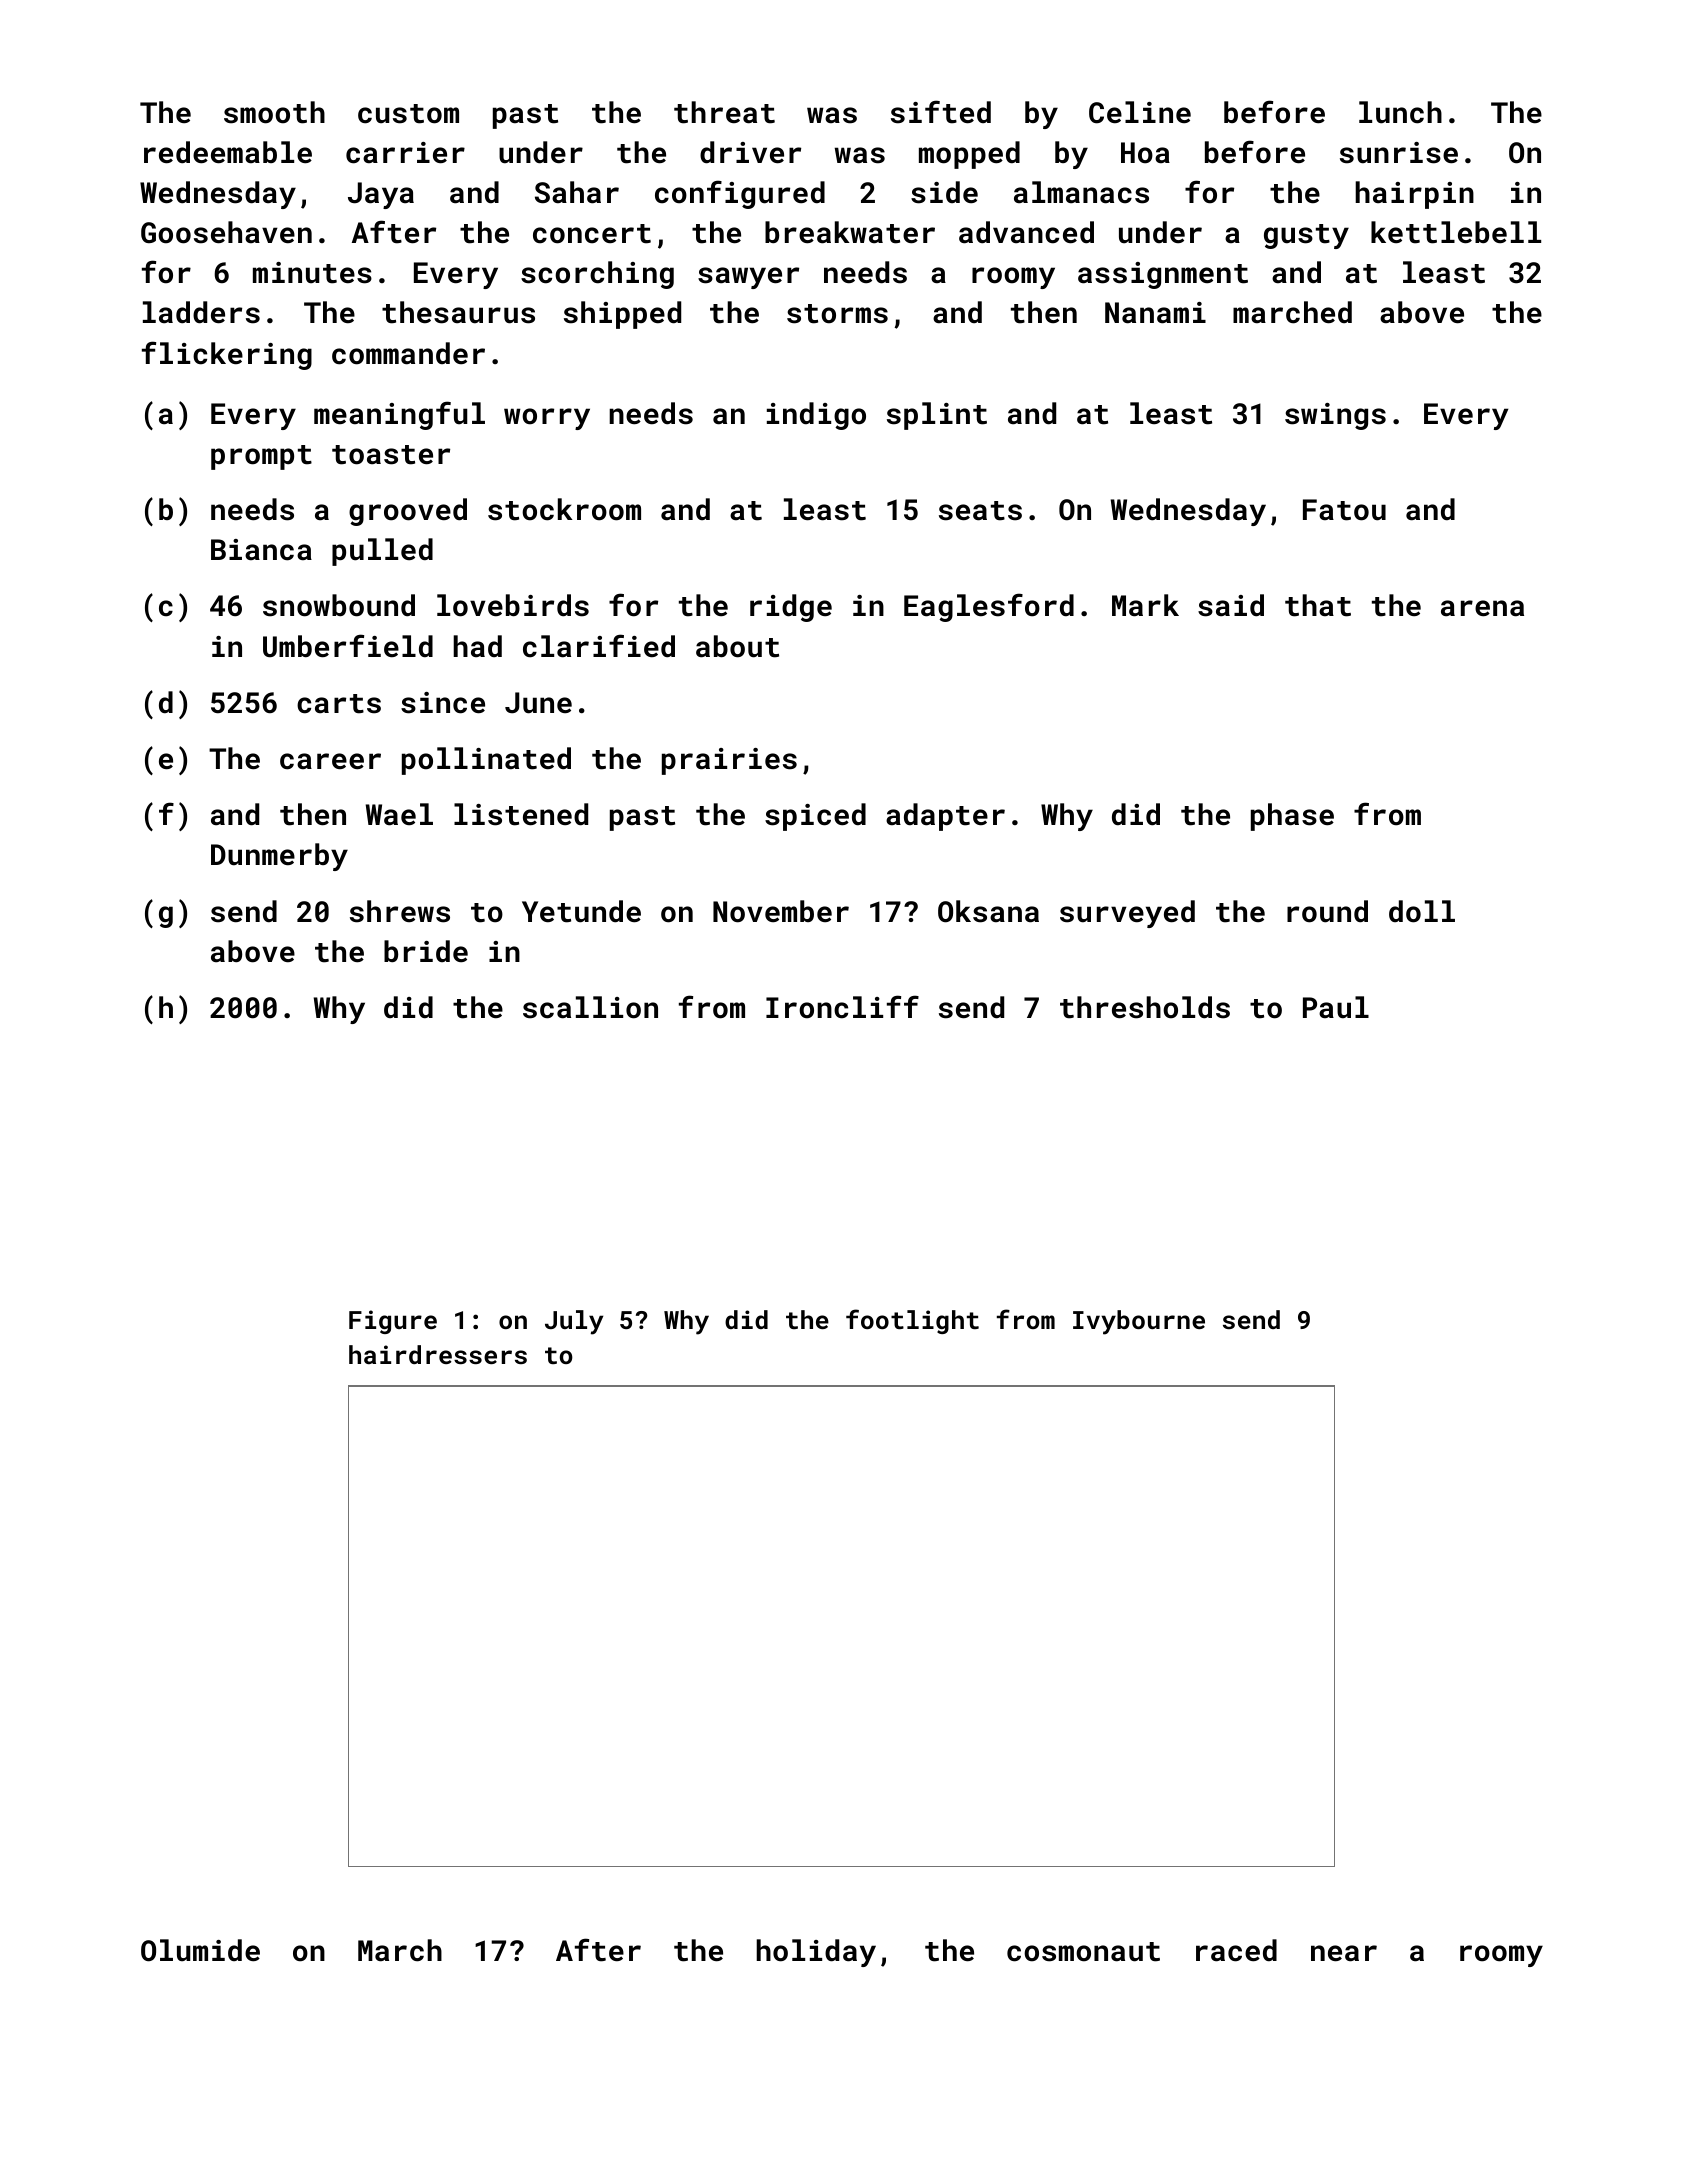 The width and height of the screenshot is (1683, 2178). Describe the element at coordinates (850, 232) in the screenshot. I see `breakwater` at that location.
